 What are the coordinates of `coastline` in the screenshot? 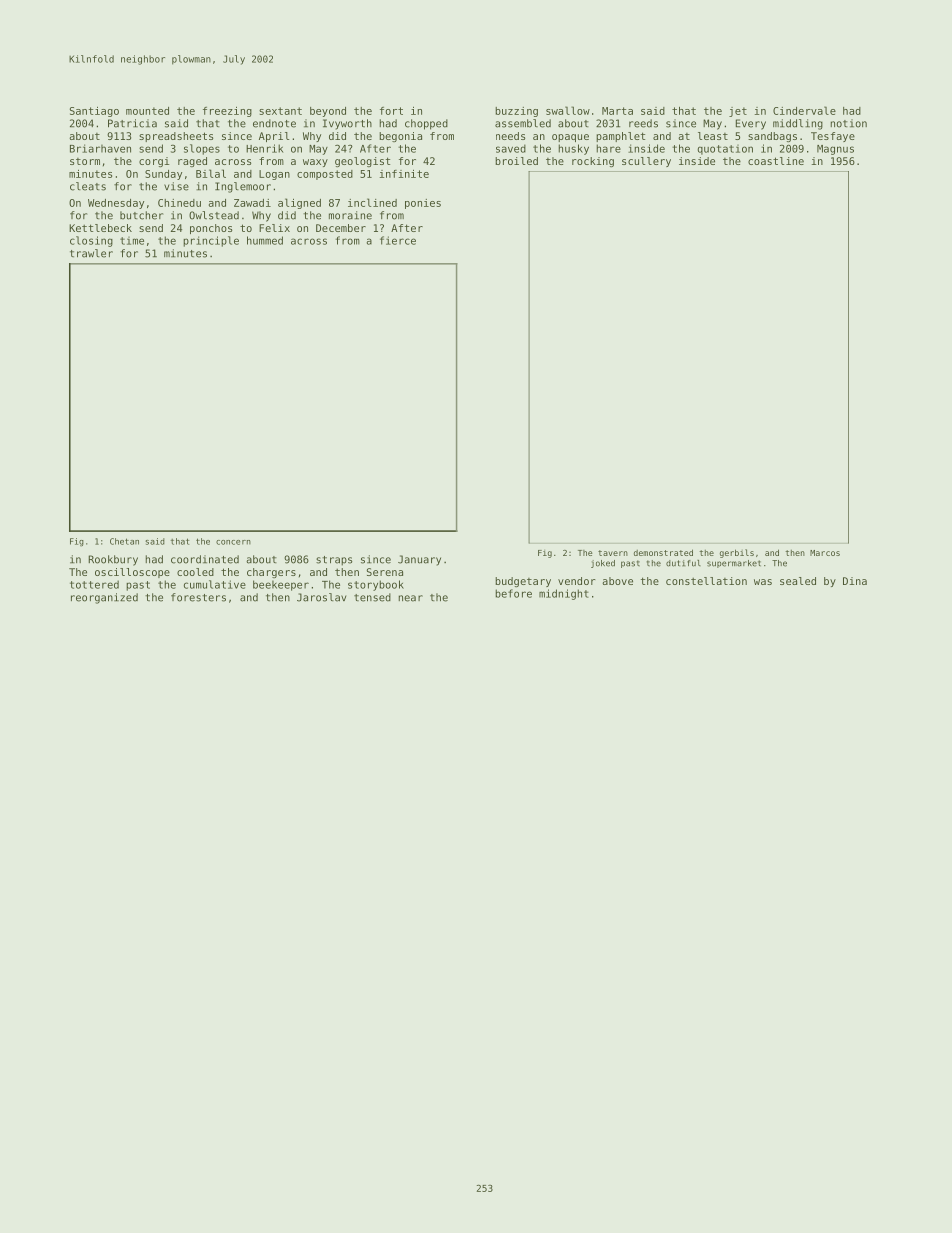 It's located at (776, 161).
